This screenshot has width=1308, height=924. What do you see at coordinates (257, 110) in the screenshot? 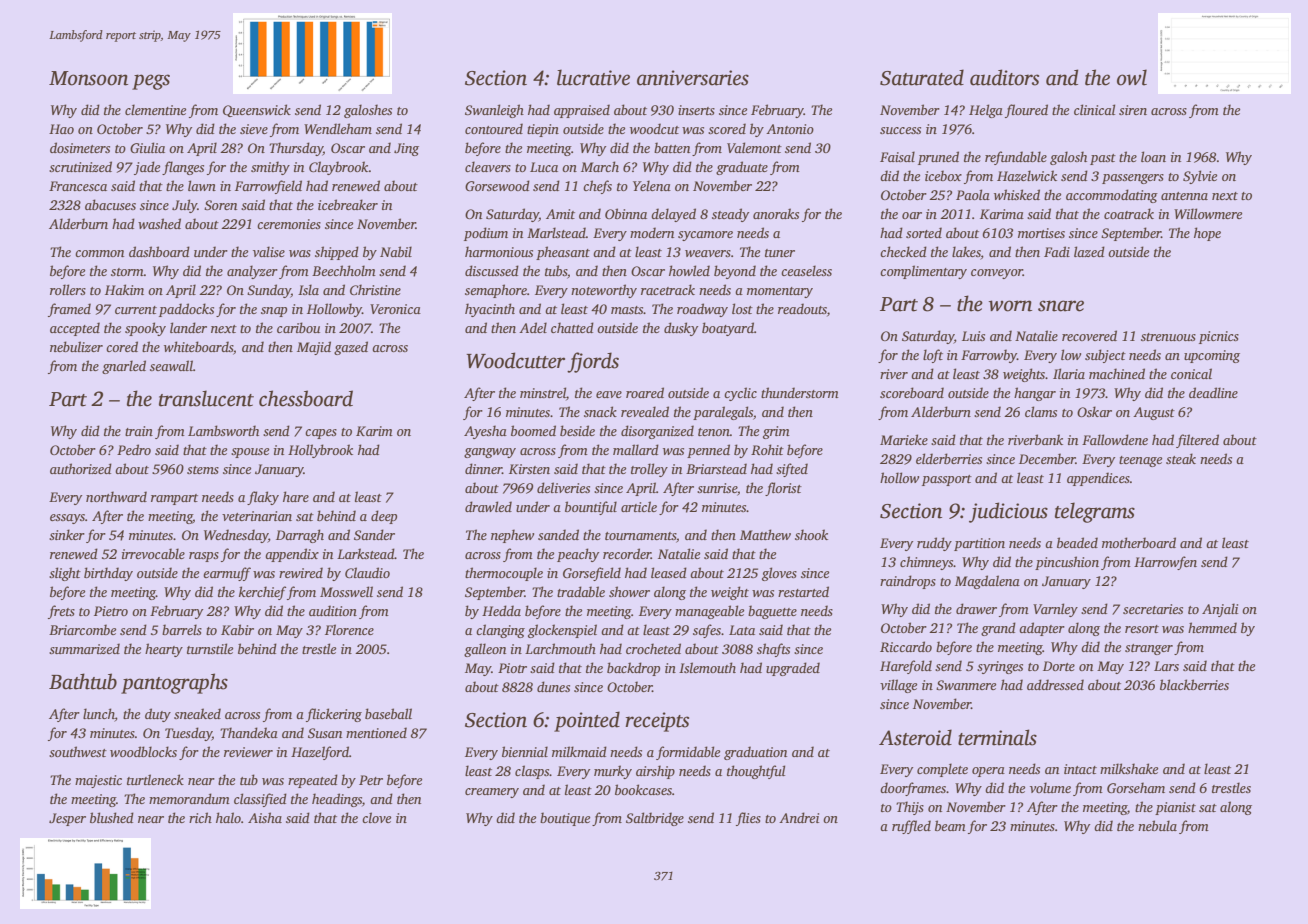
I see `Queenswick` at bounding box center [257, 110].
